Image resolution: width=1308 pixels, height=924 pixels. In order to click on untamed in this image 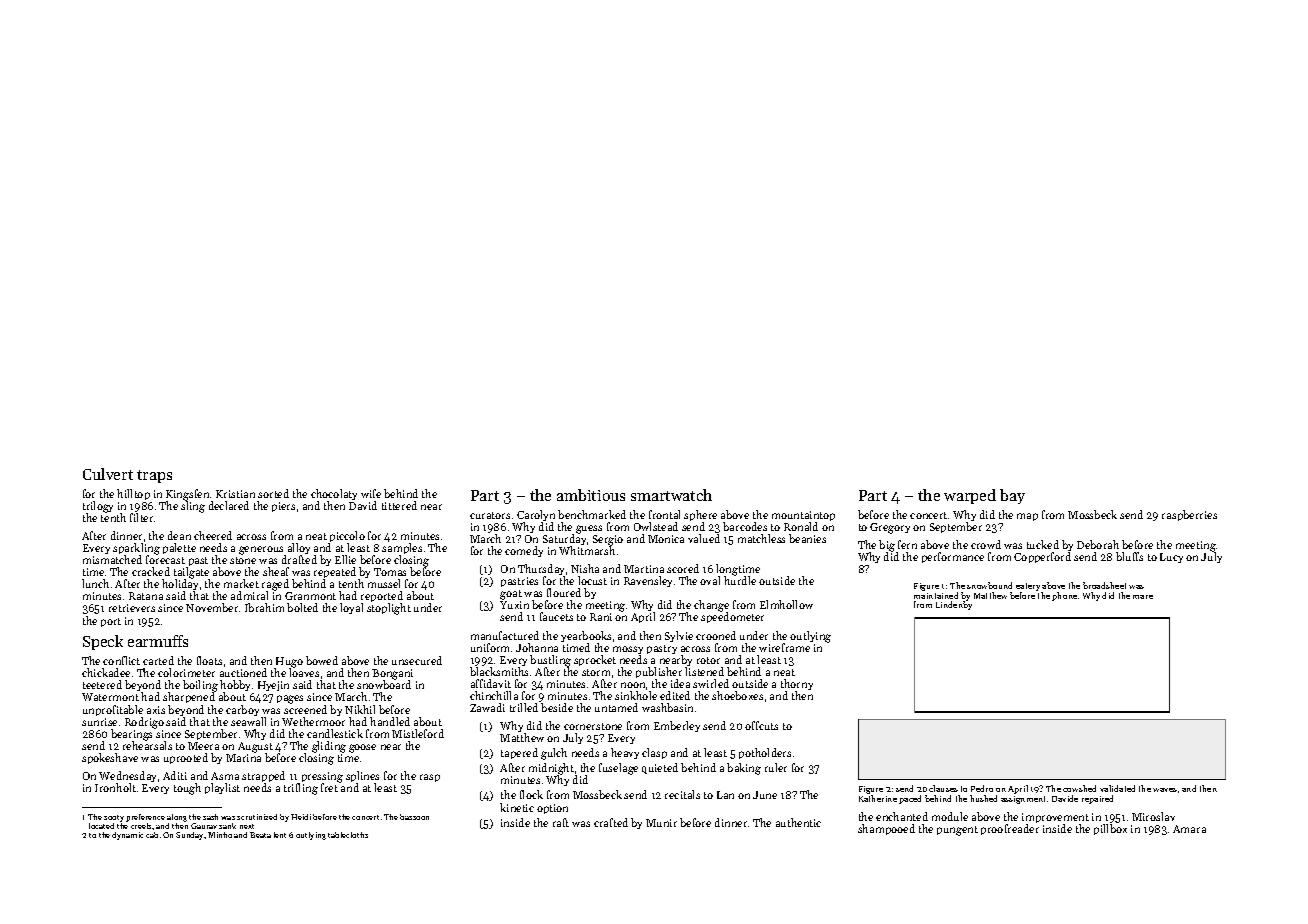, I will do `click(616, 707)`.
